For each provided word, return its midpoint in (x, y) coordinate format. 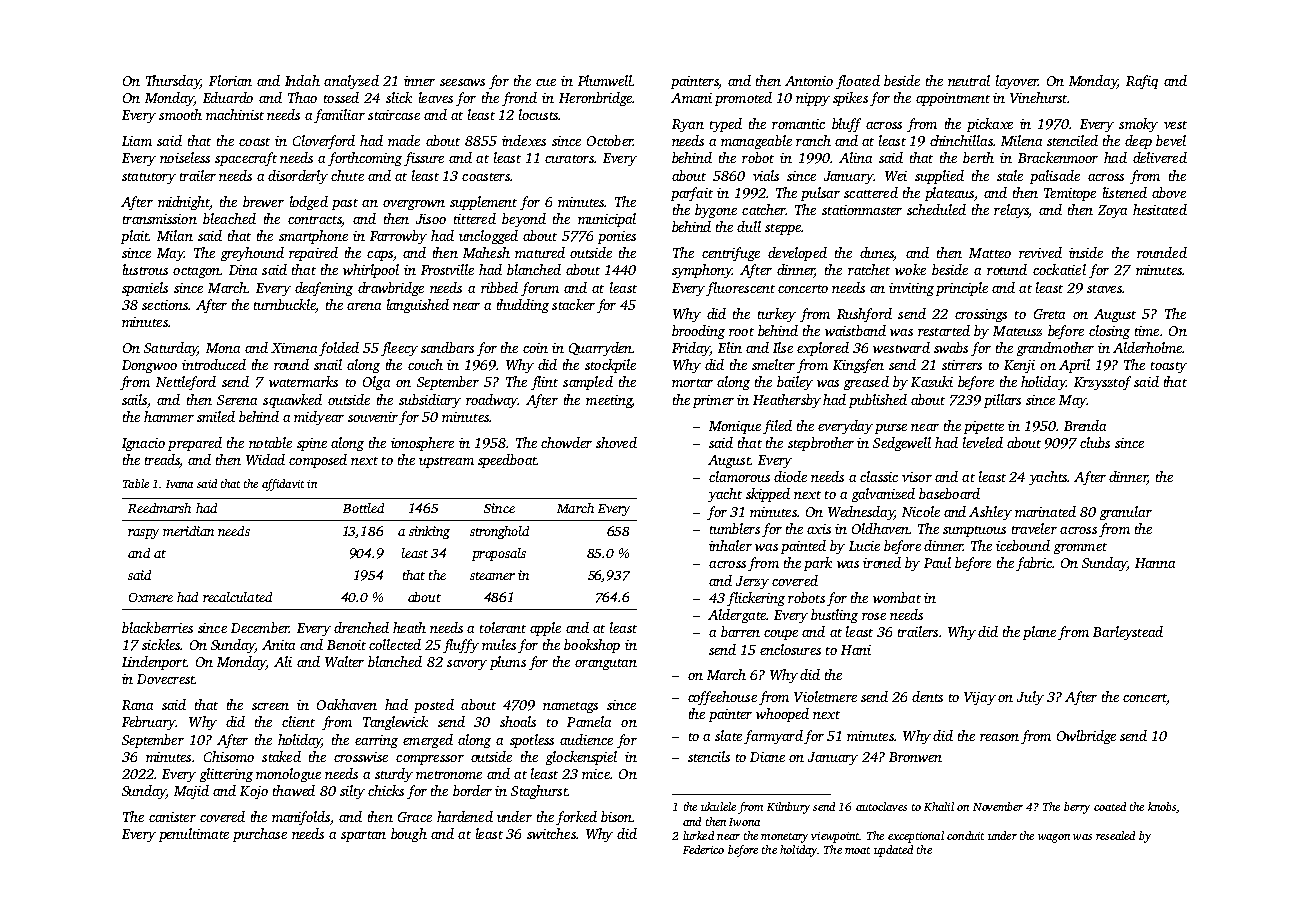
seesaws (462, 82)
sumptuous (974, 531)
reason (999, 737)
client (298, 721)
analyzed (351, 82)
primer (713, 401)
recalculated (237, 597)
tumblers (735, 528)
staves (1104, 289)
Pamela (589, 721)
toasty (1169, 367)
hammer (169, 416)
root (741, 332)
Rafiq (1142, 82)
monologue (288, 775)
